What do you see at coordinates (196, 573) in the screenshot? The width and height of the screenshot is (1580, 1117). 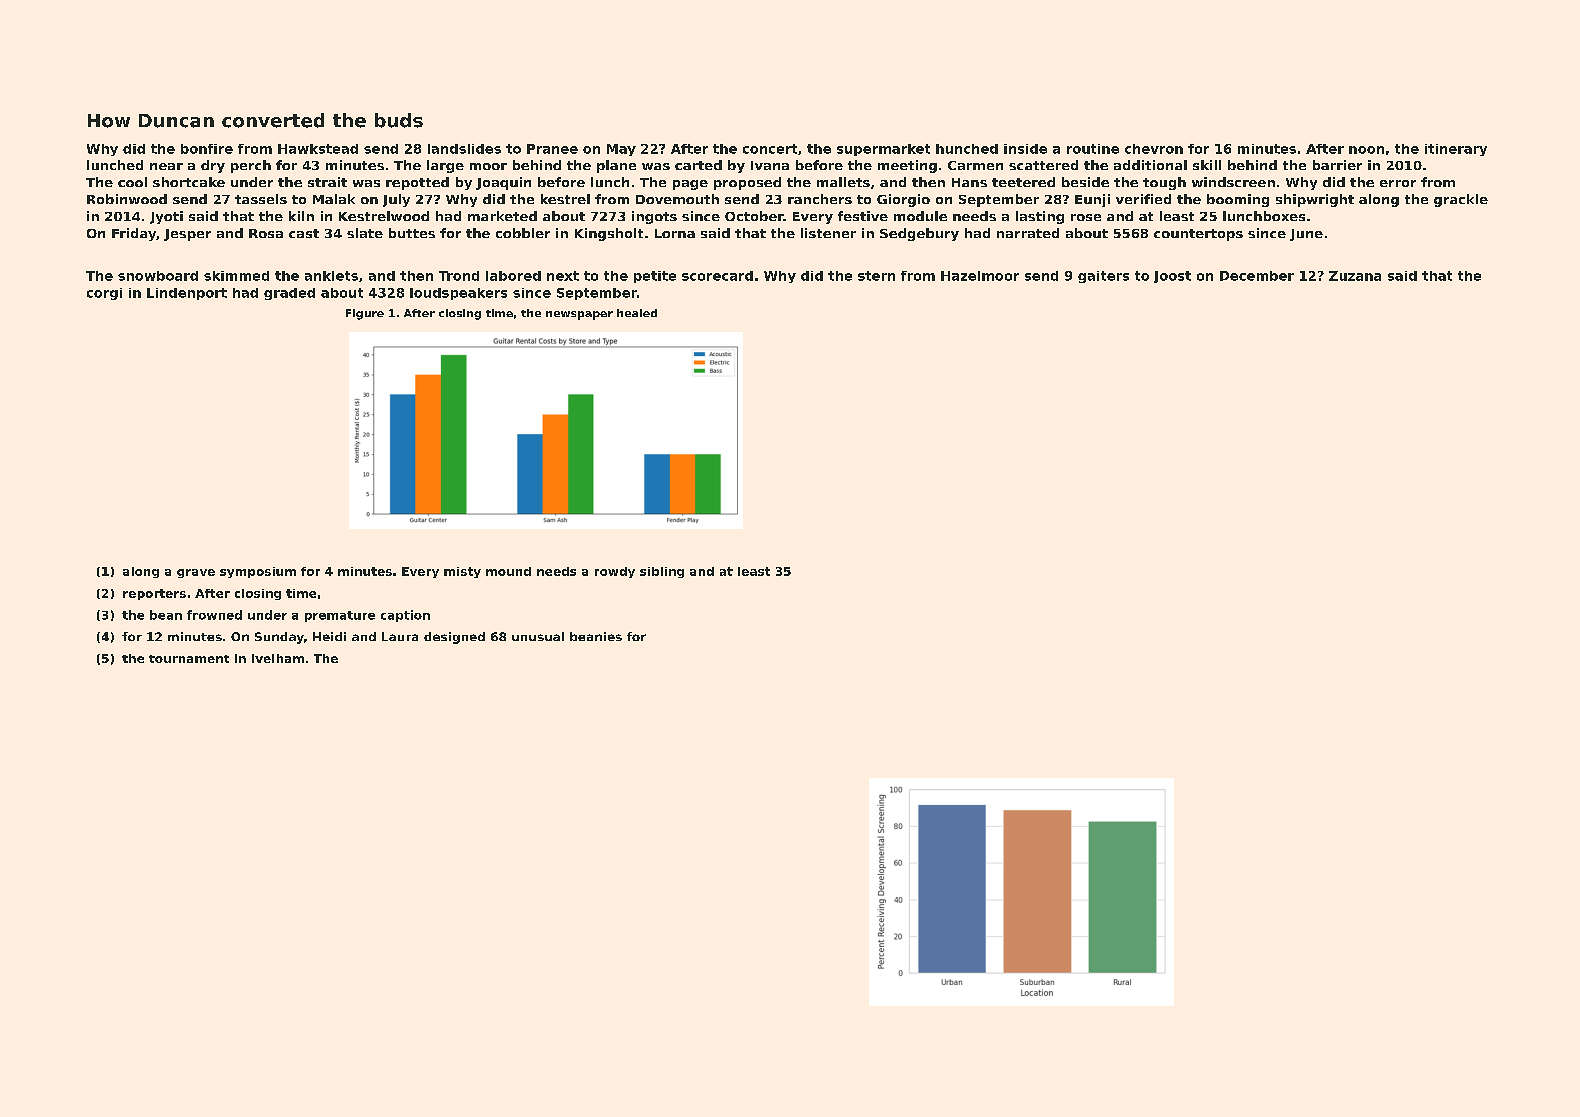 I see `grave` at bounding box center [196, 573].
